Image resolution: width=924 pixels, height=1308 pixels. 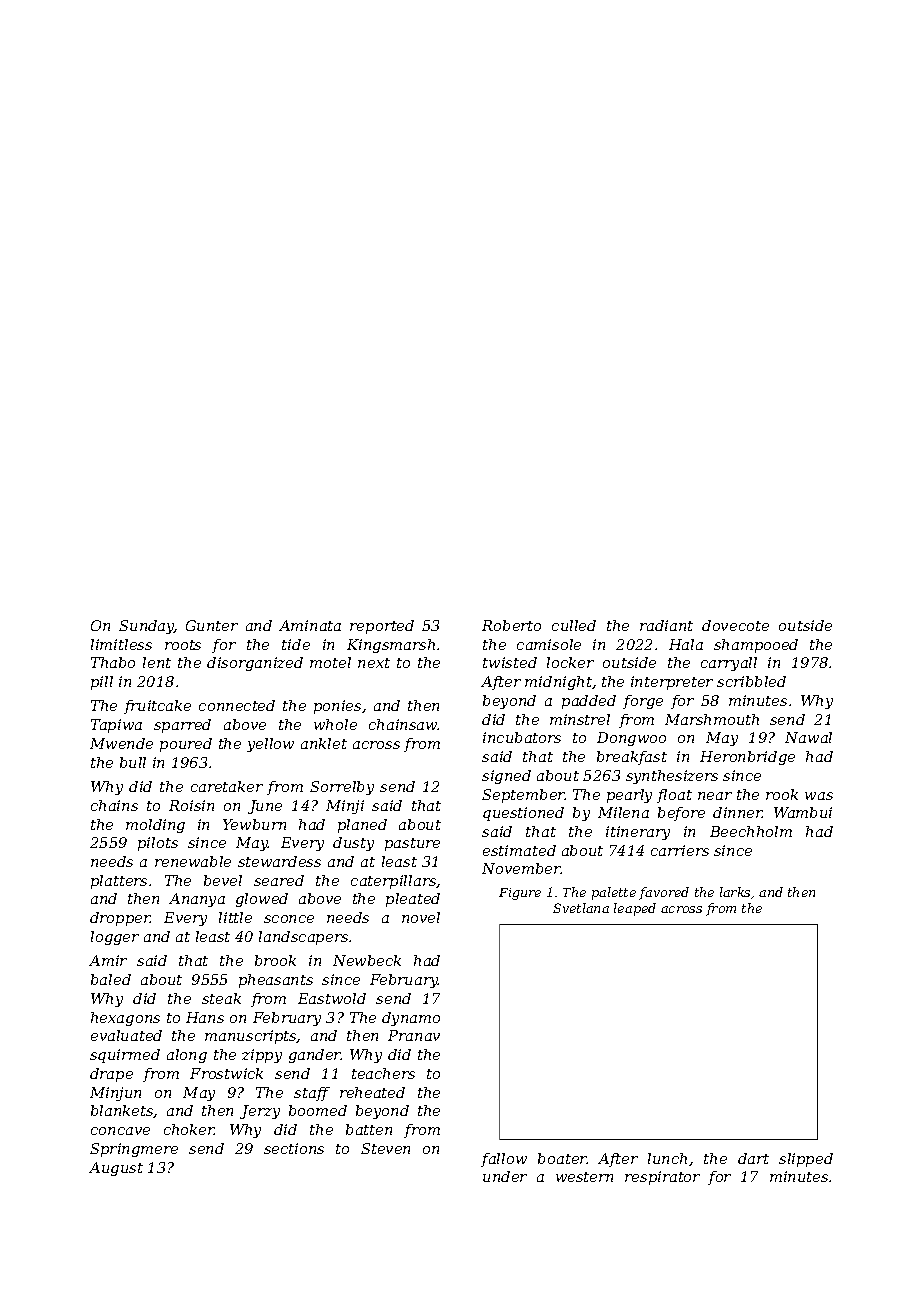 I want to click on Aminata, so click(x=310, y=625).
